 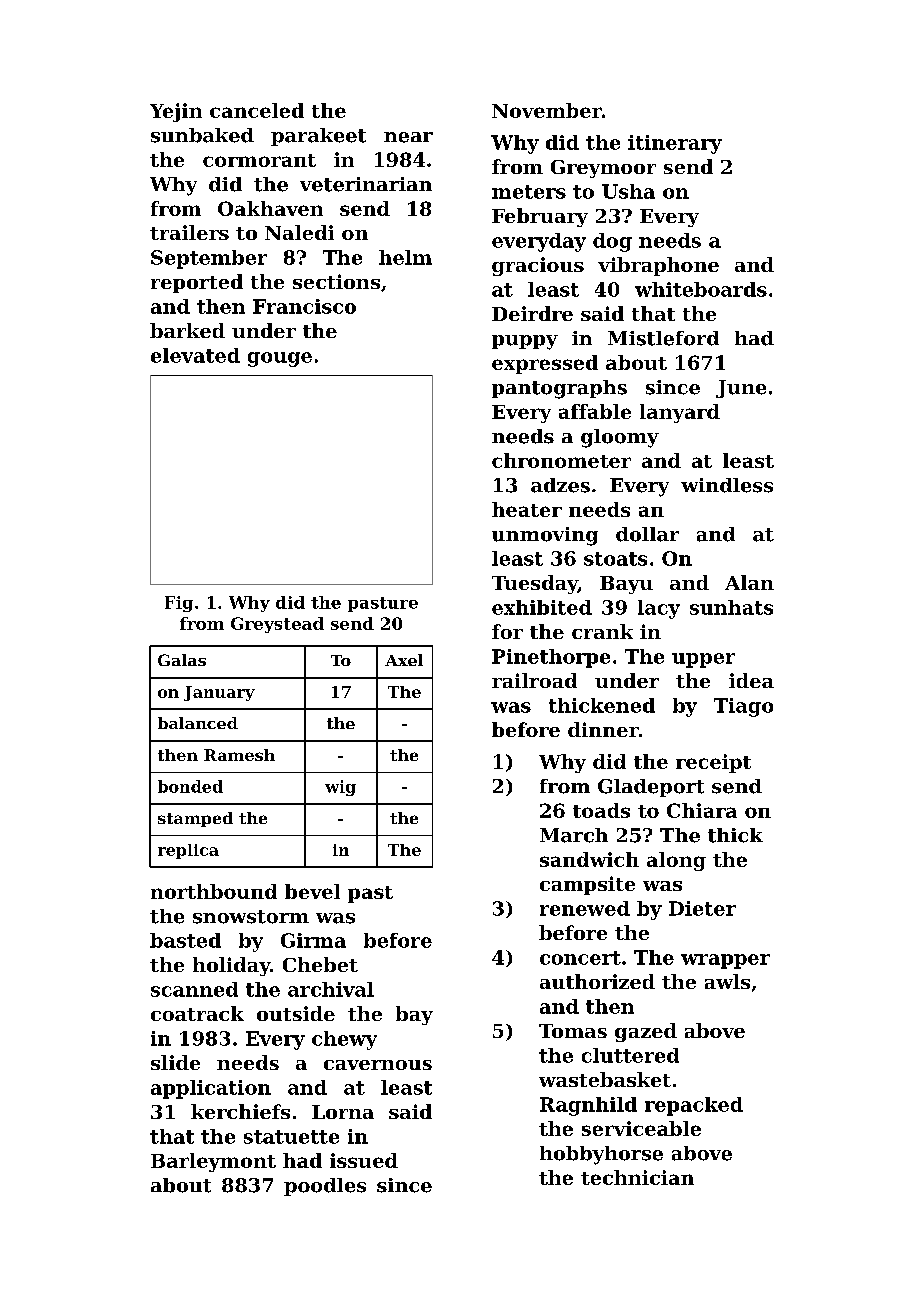 What do you see at coordinates (529, 192) in the screenshot?
I see `meters` at bounding box center [529, 192].
